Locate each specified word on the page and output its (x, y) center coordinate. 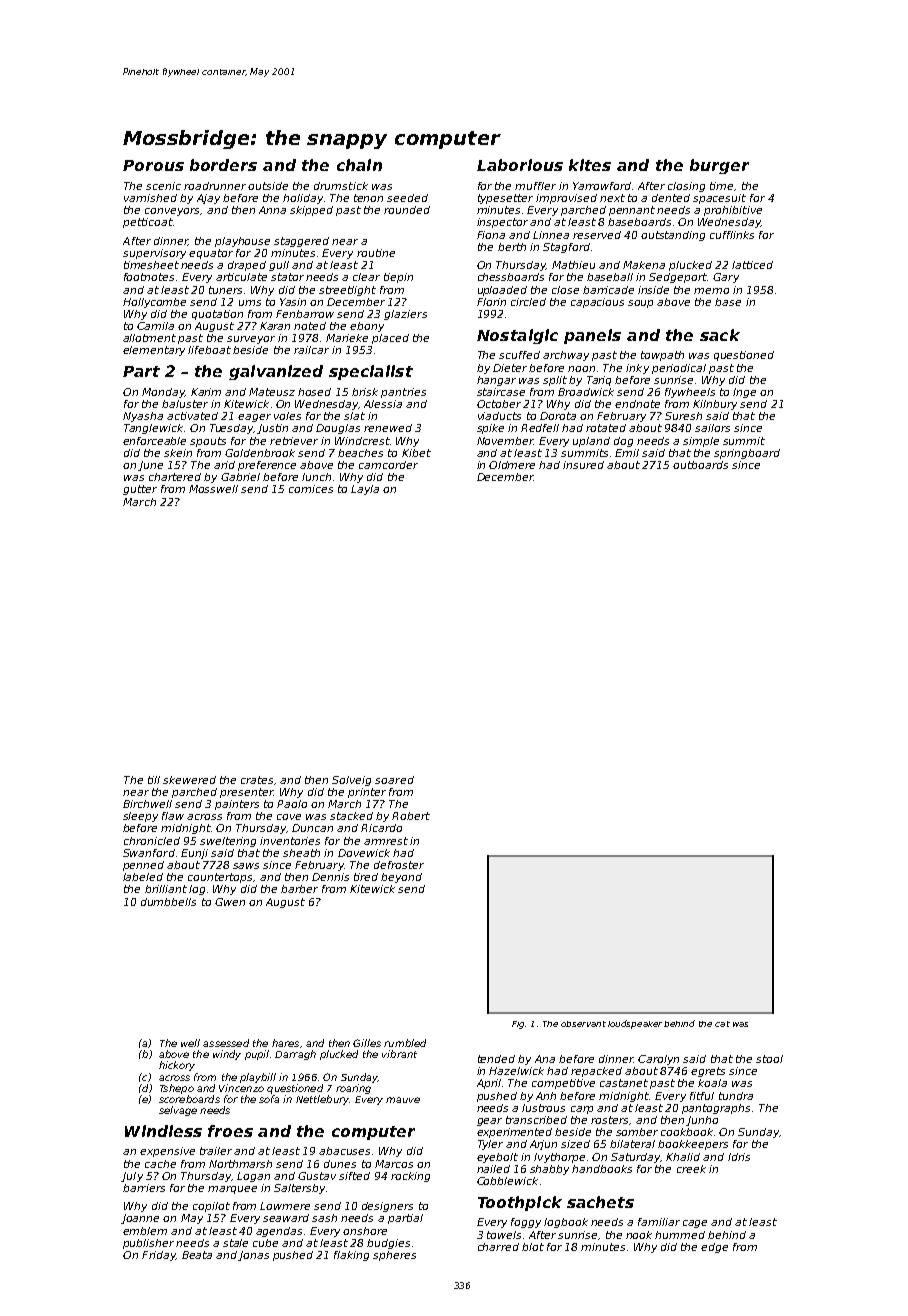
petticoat (148, 223)
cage (695, 1224)
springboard (747, 454)
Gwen (230, 902)
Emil (627, 453)
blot (533, 1247)
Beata (197, 1255)
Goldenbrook (260, 453)
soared (394, 780)
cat (722, 1024)
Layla (365, 490)
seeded (407, 198)
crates (257, 780)
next (612, 198)
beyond (401, 878)
